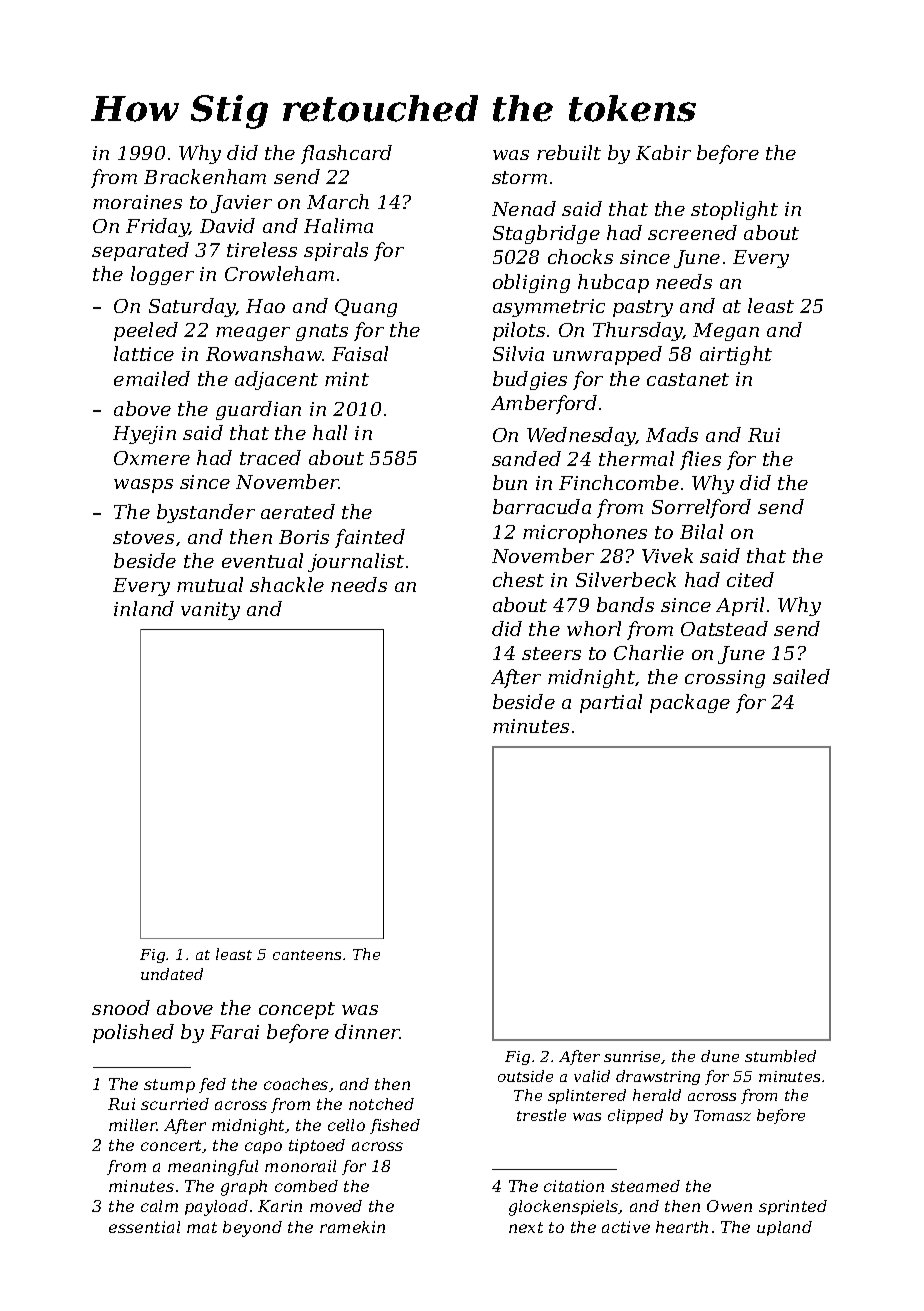  Describe the element at coordinates (526, 1227) in the screenshot. I see `next` at that location.
